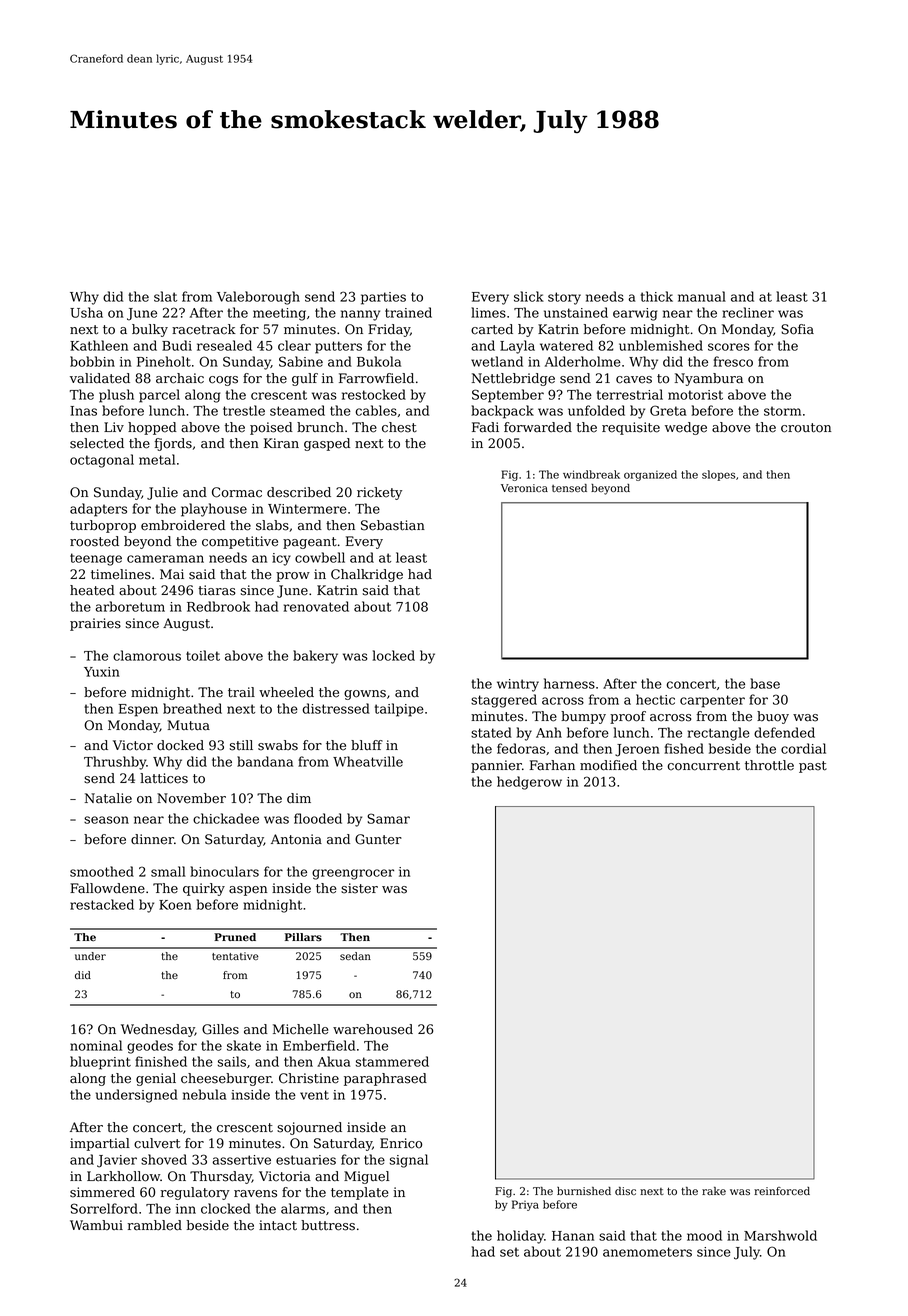  I want to click on Julie, so click(162, 493).
